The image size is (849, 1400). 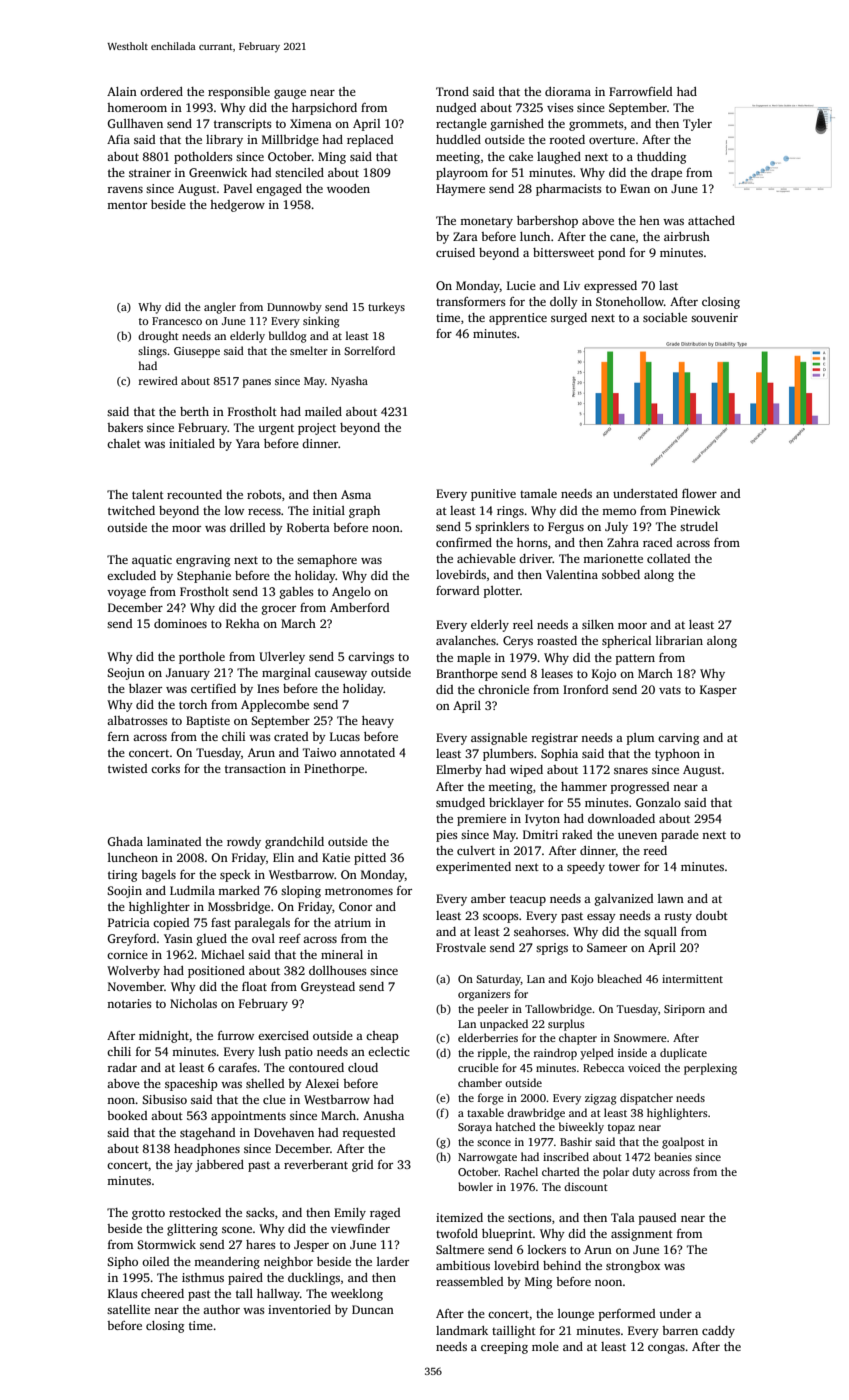 I want to click on Asma, so click(x=356, y=494).
